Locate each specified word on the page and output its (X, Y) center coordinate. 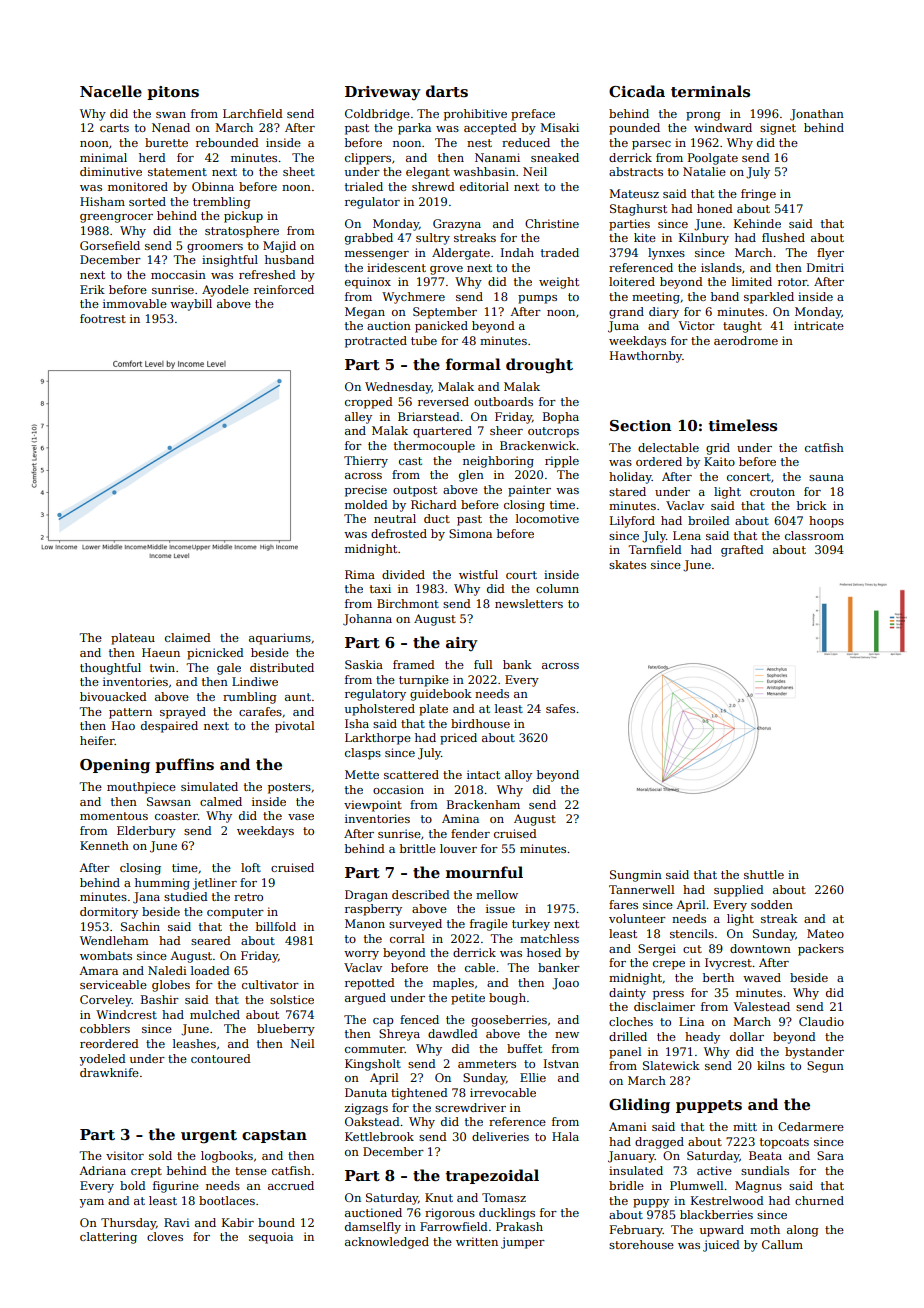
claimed (188, 637)
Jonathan (817, 115)
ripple (562, 462)
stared (627, 491)
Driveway (383, 93)
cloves (165, 1236)
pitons (173, 93)
